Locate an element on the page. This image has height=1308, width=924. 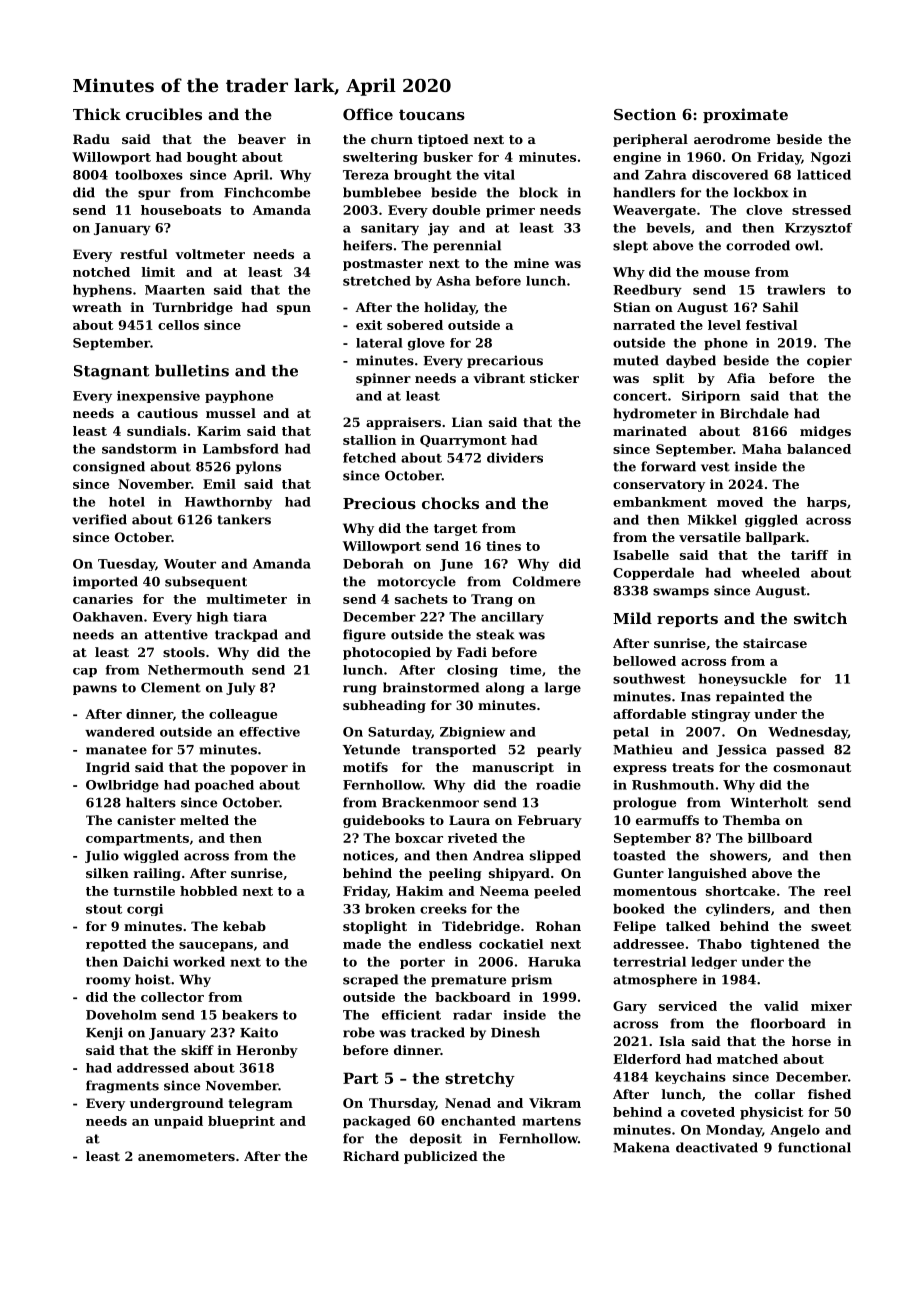
proximate is located at coordinates (745, 115).
